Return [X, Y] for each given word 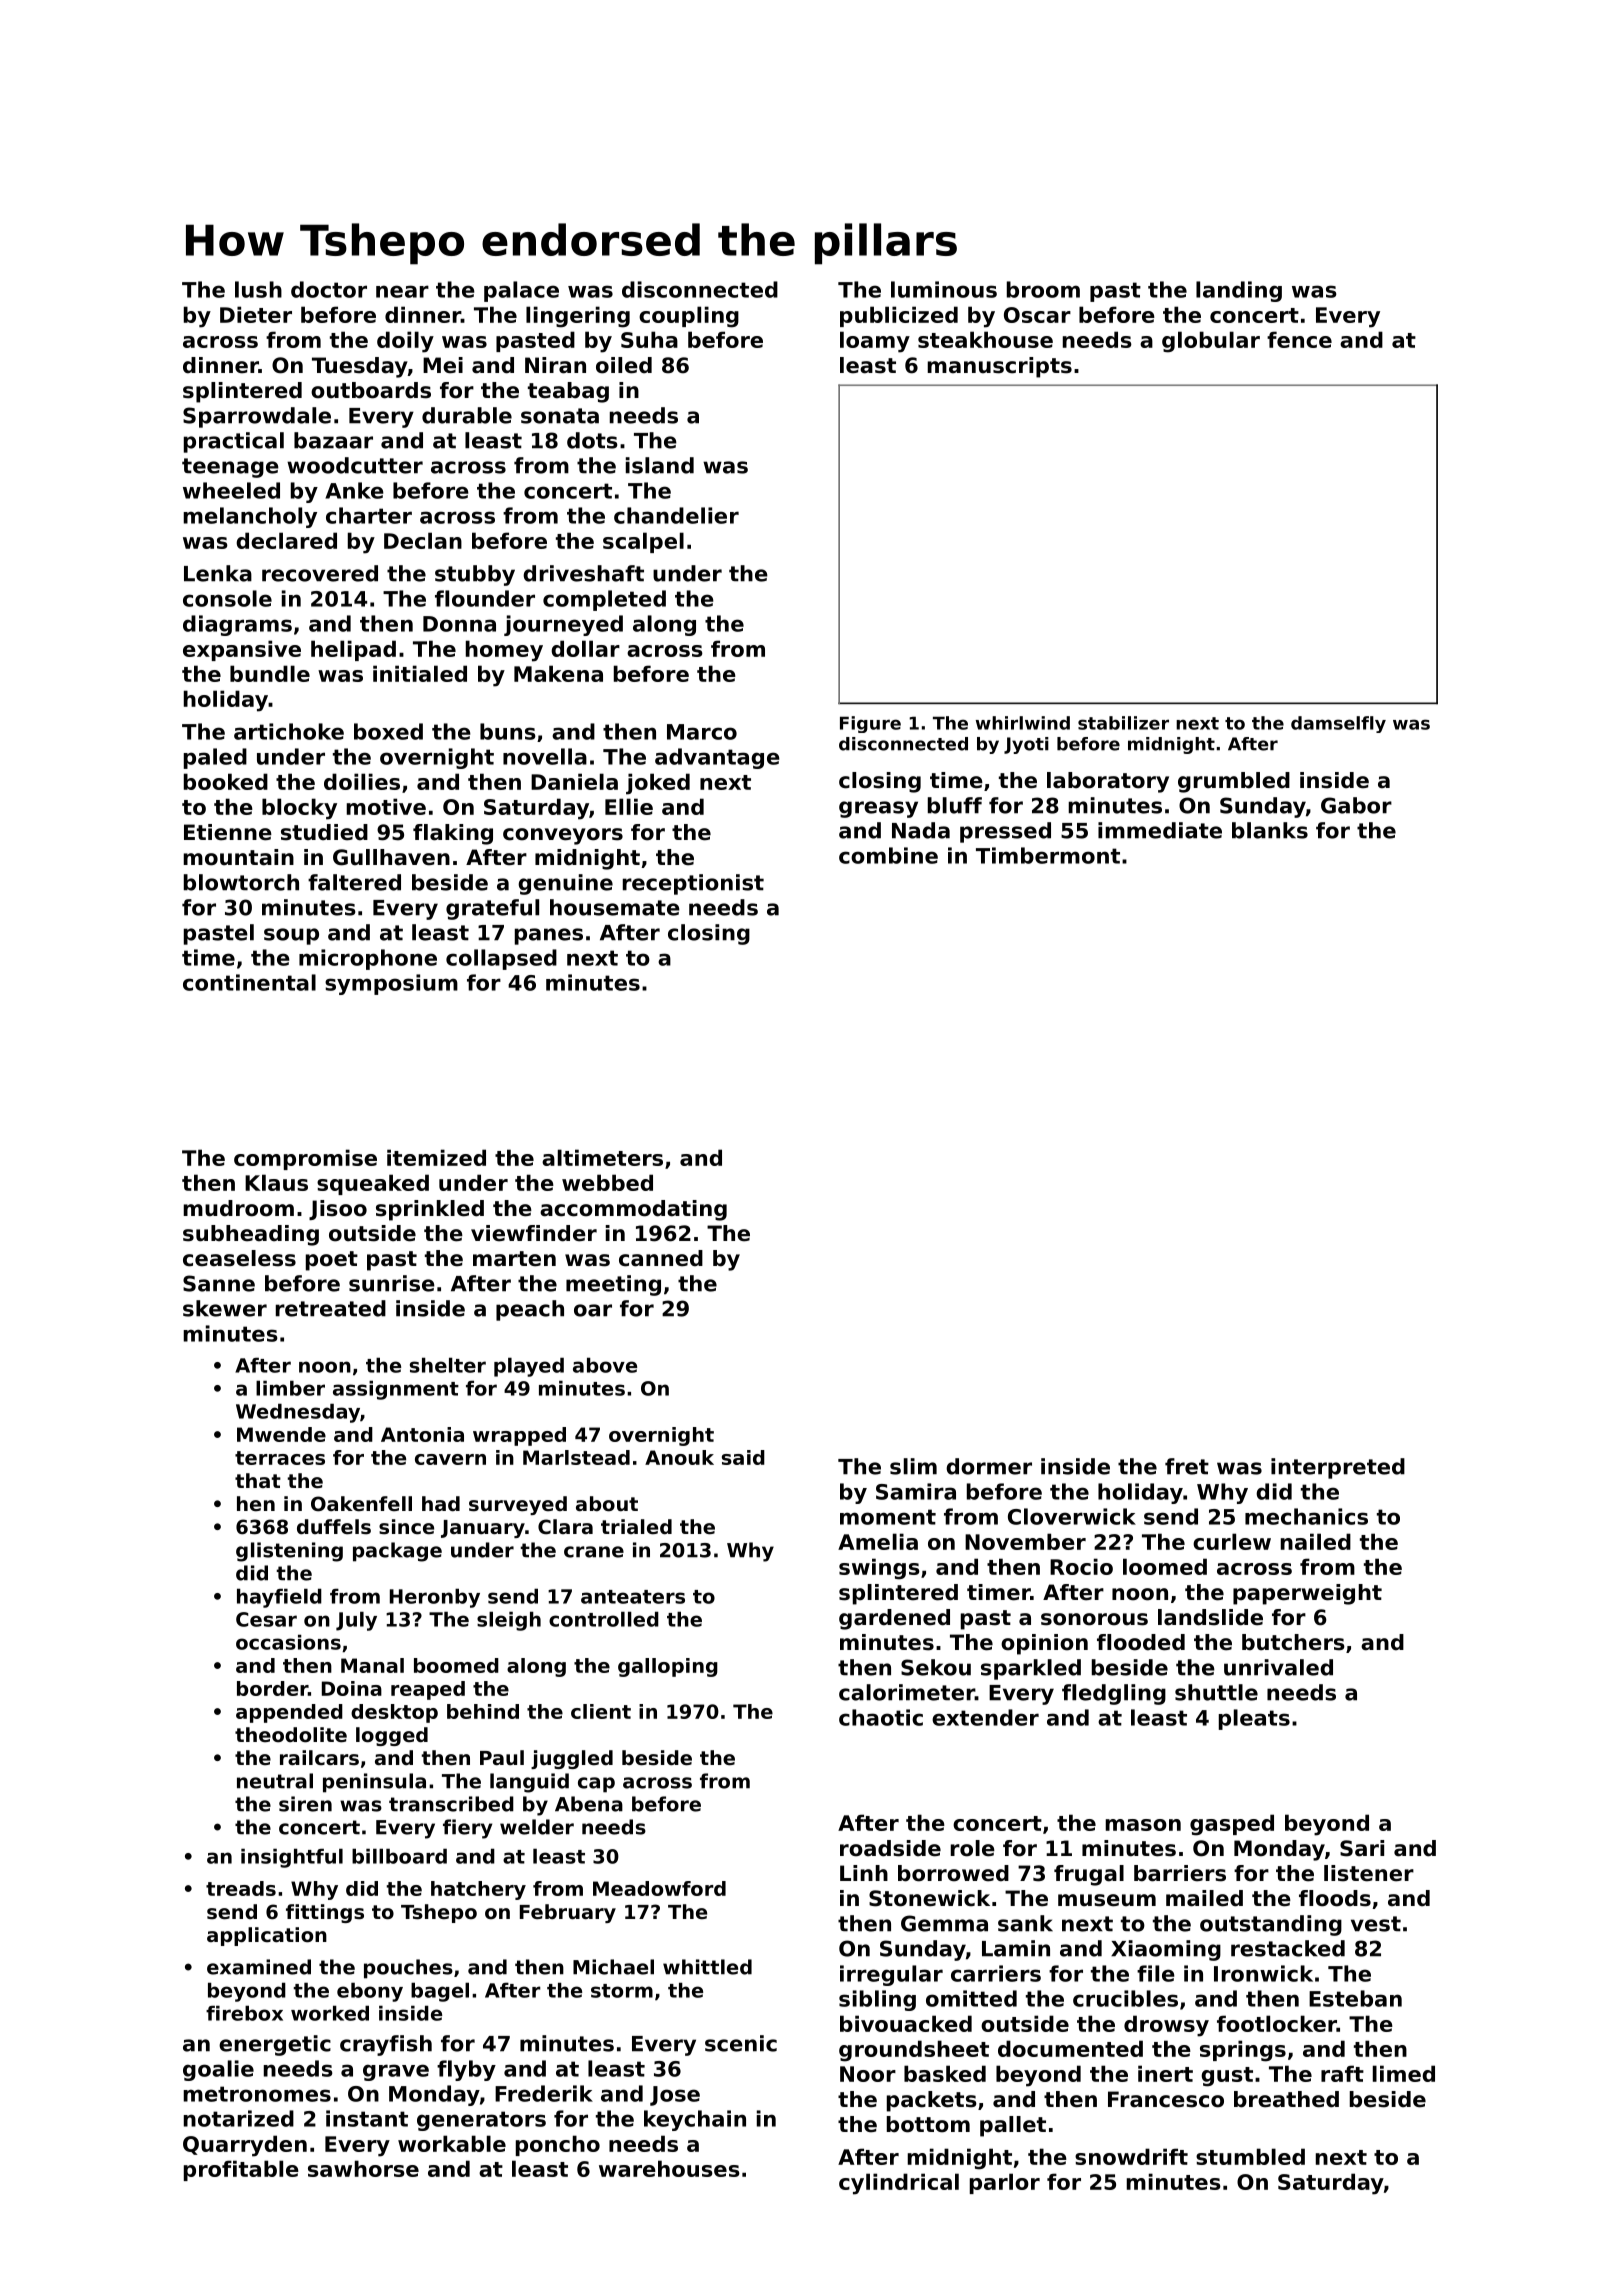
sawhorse [363, 2168]
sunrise [392, 1283]
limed [1404, 2073]
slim [913, 1466]
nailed [1316, 1541]
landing [1239, 291]
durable [467, 415]
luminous [944, 289]
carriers [996, 1973]
